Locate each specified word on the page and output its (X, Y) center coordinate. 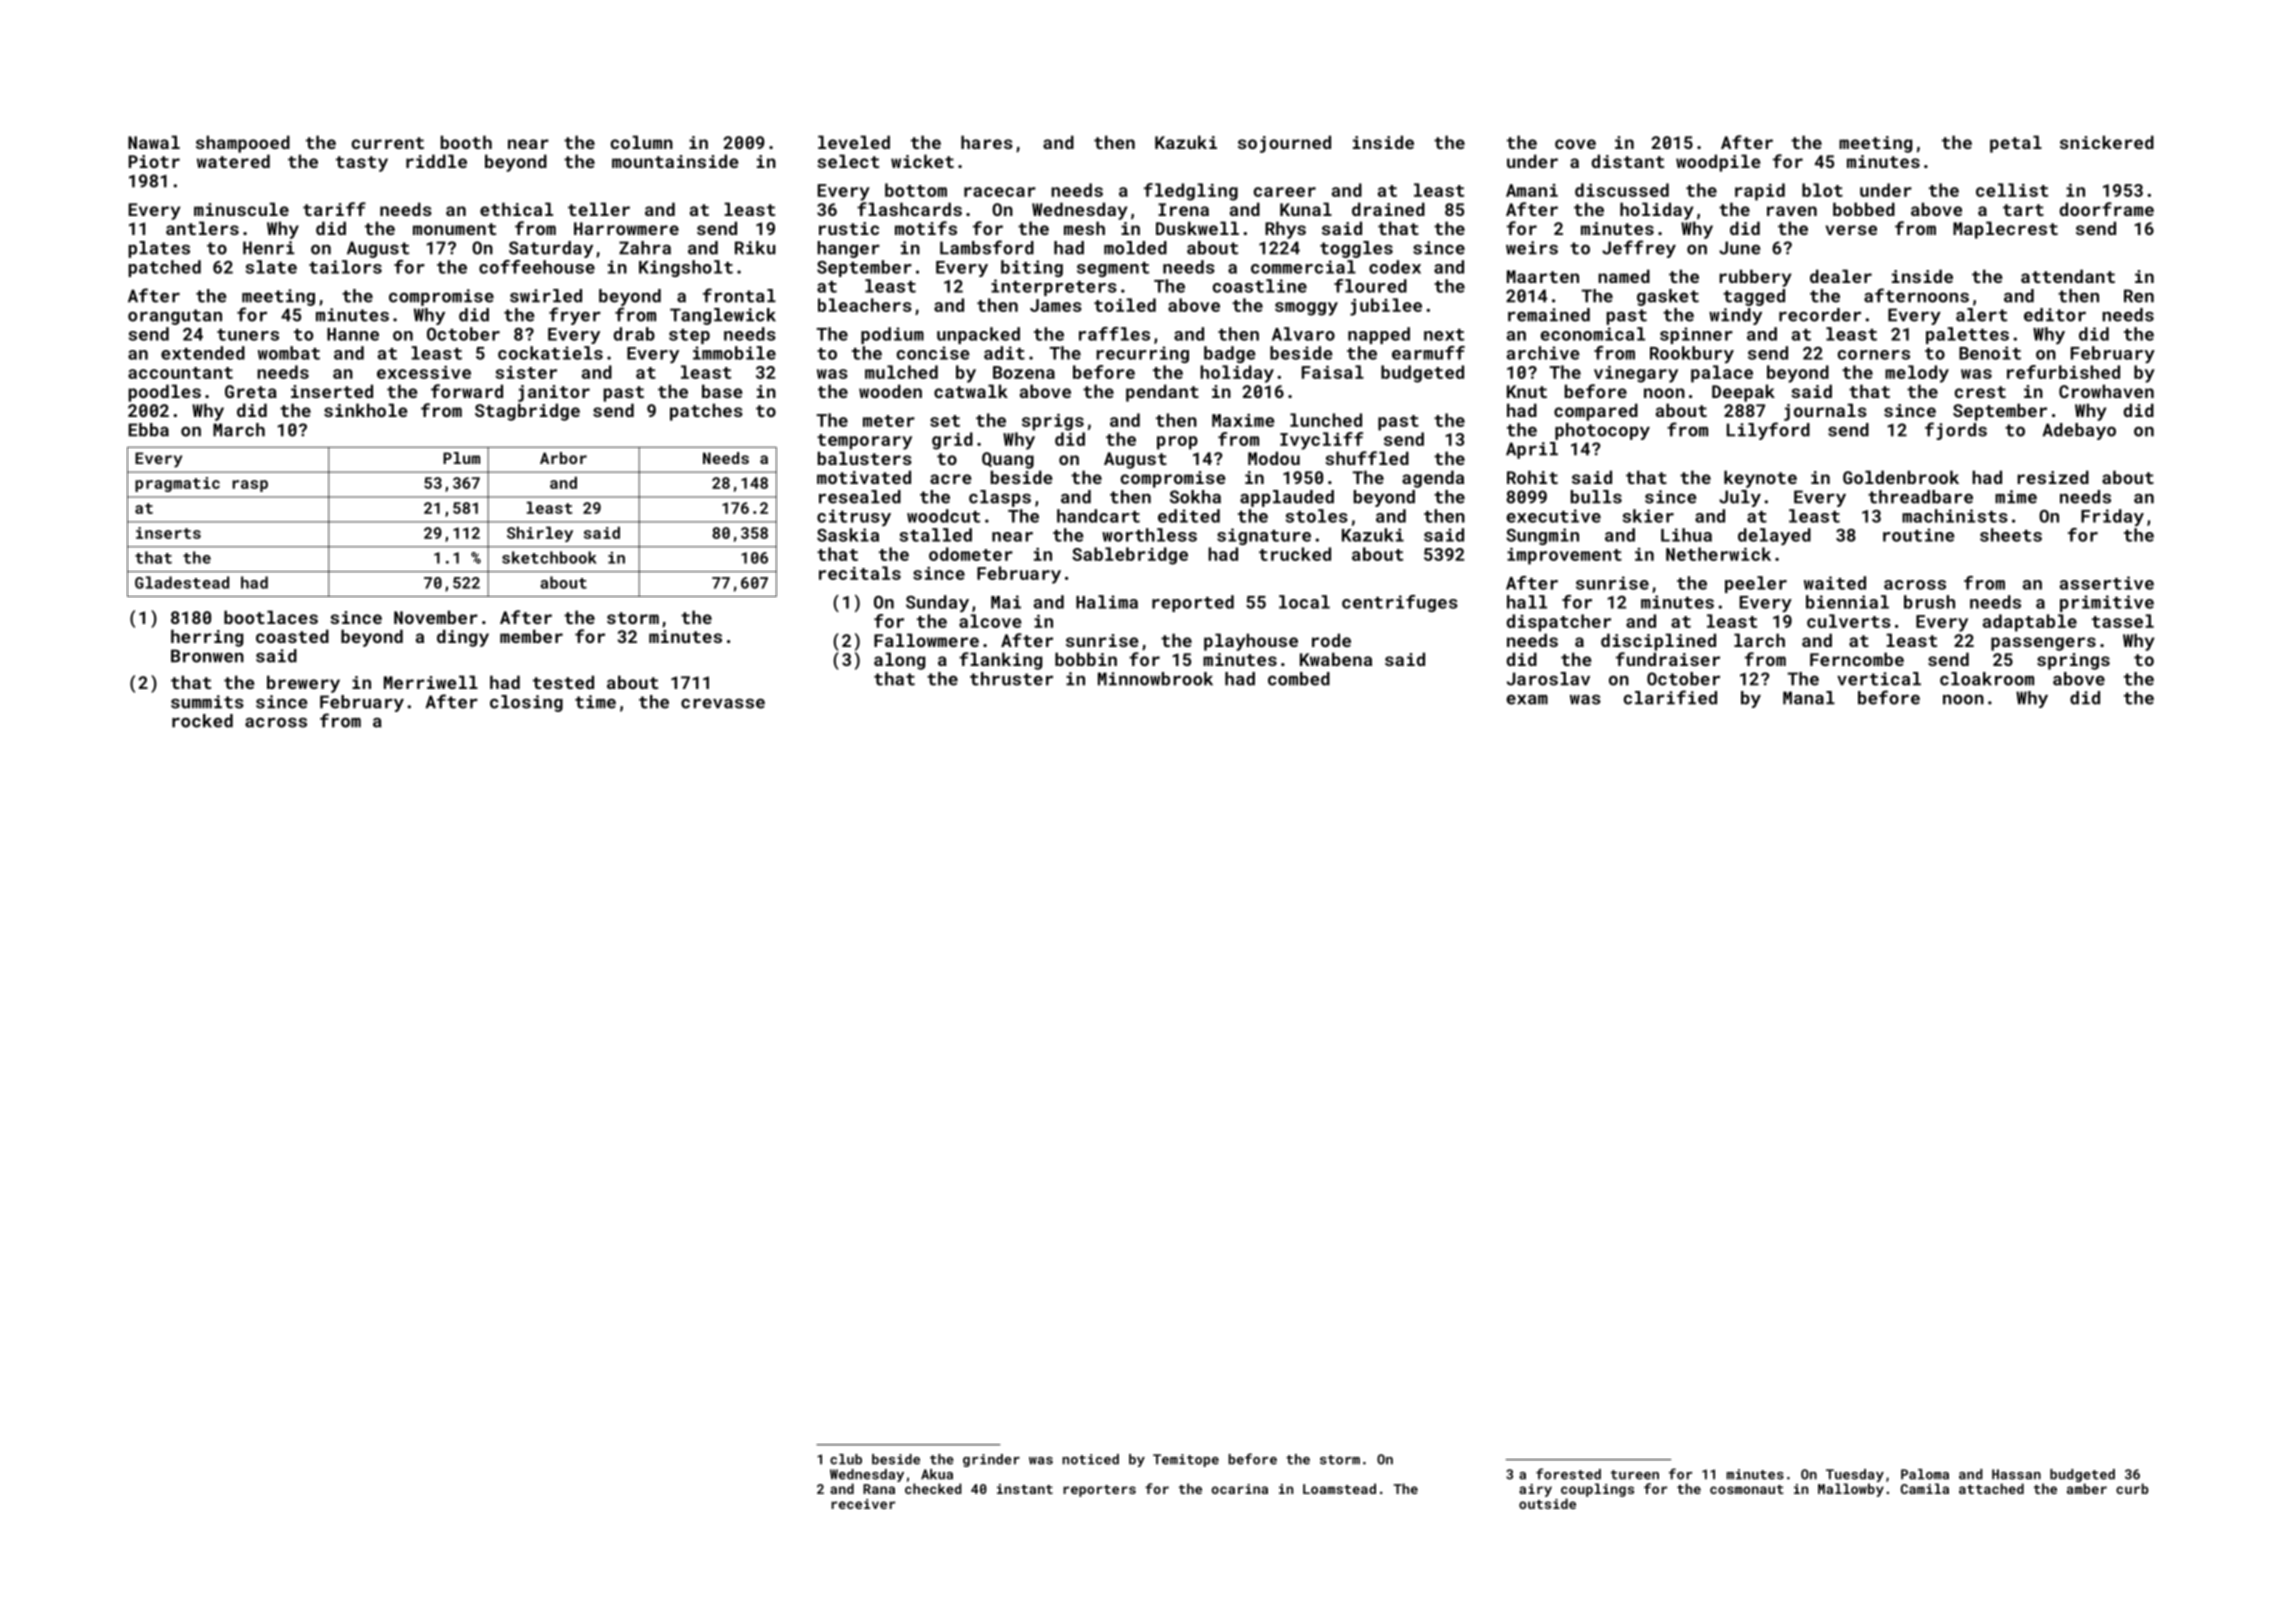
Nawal (154, 142)
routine (1919, 535)
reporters (1099, 1491)
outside (1547, 1503)
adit (1004, 353)
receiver (863, 1504)
